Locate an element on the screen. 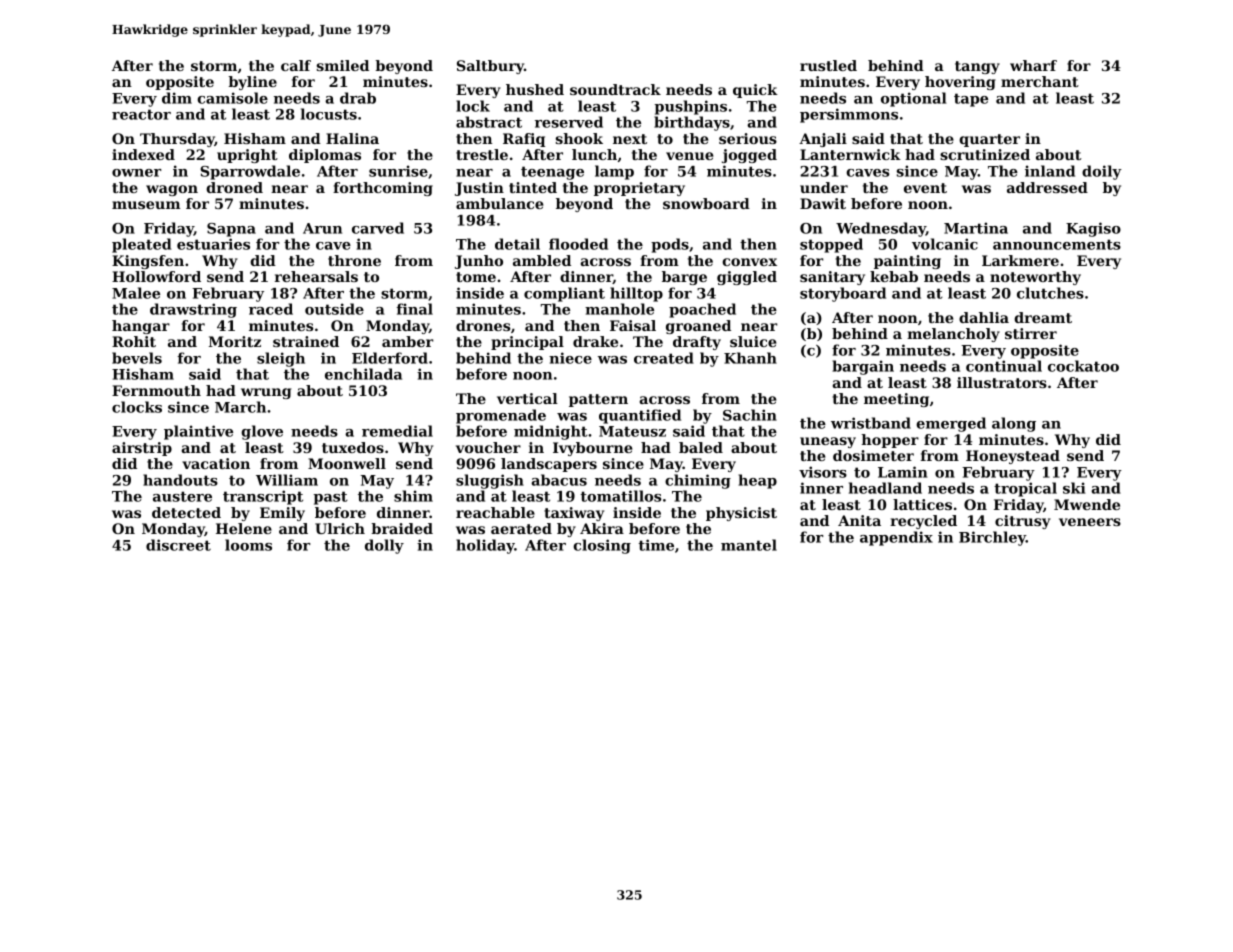  Thursday is located at coordinates (177, 140).
